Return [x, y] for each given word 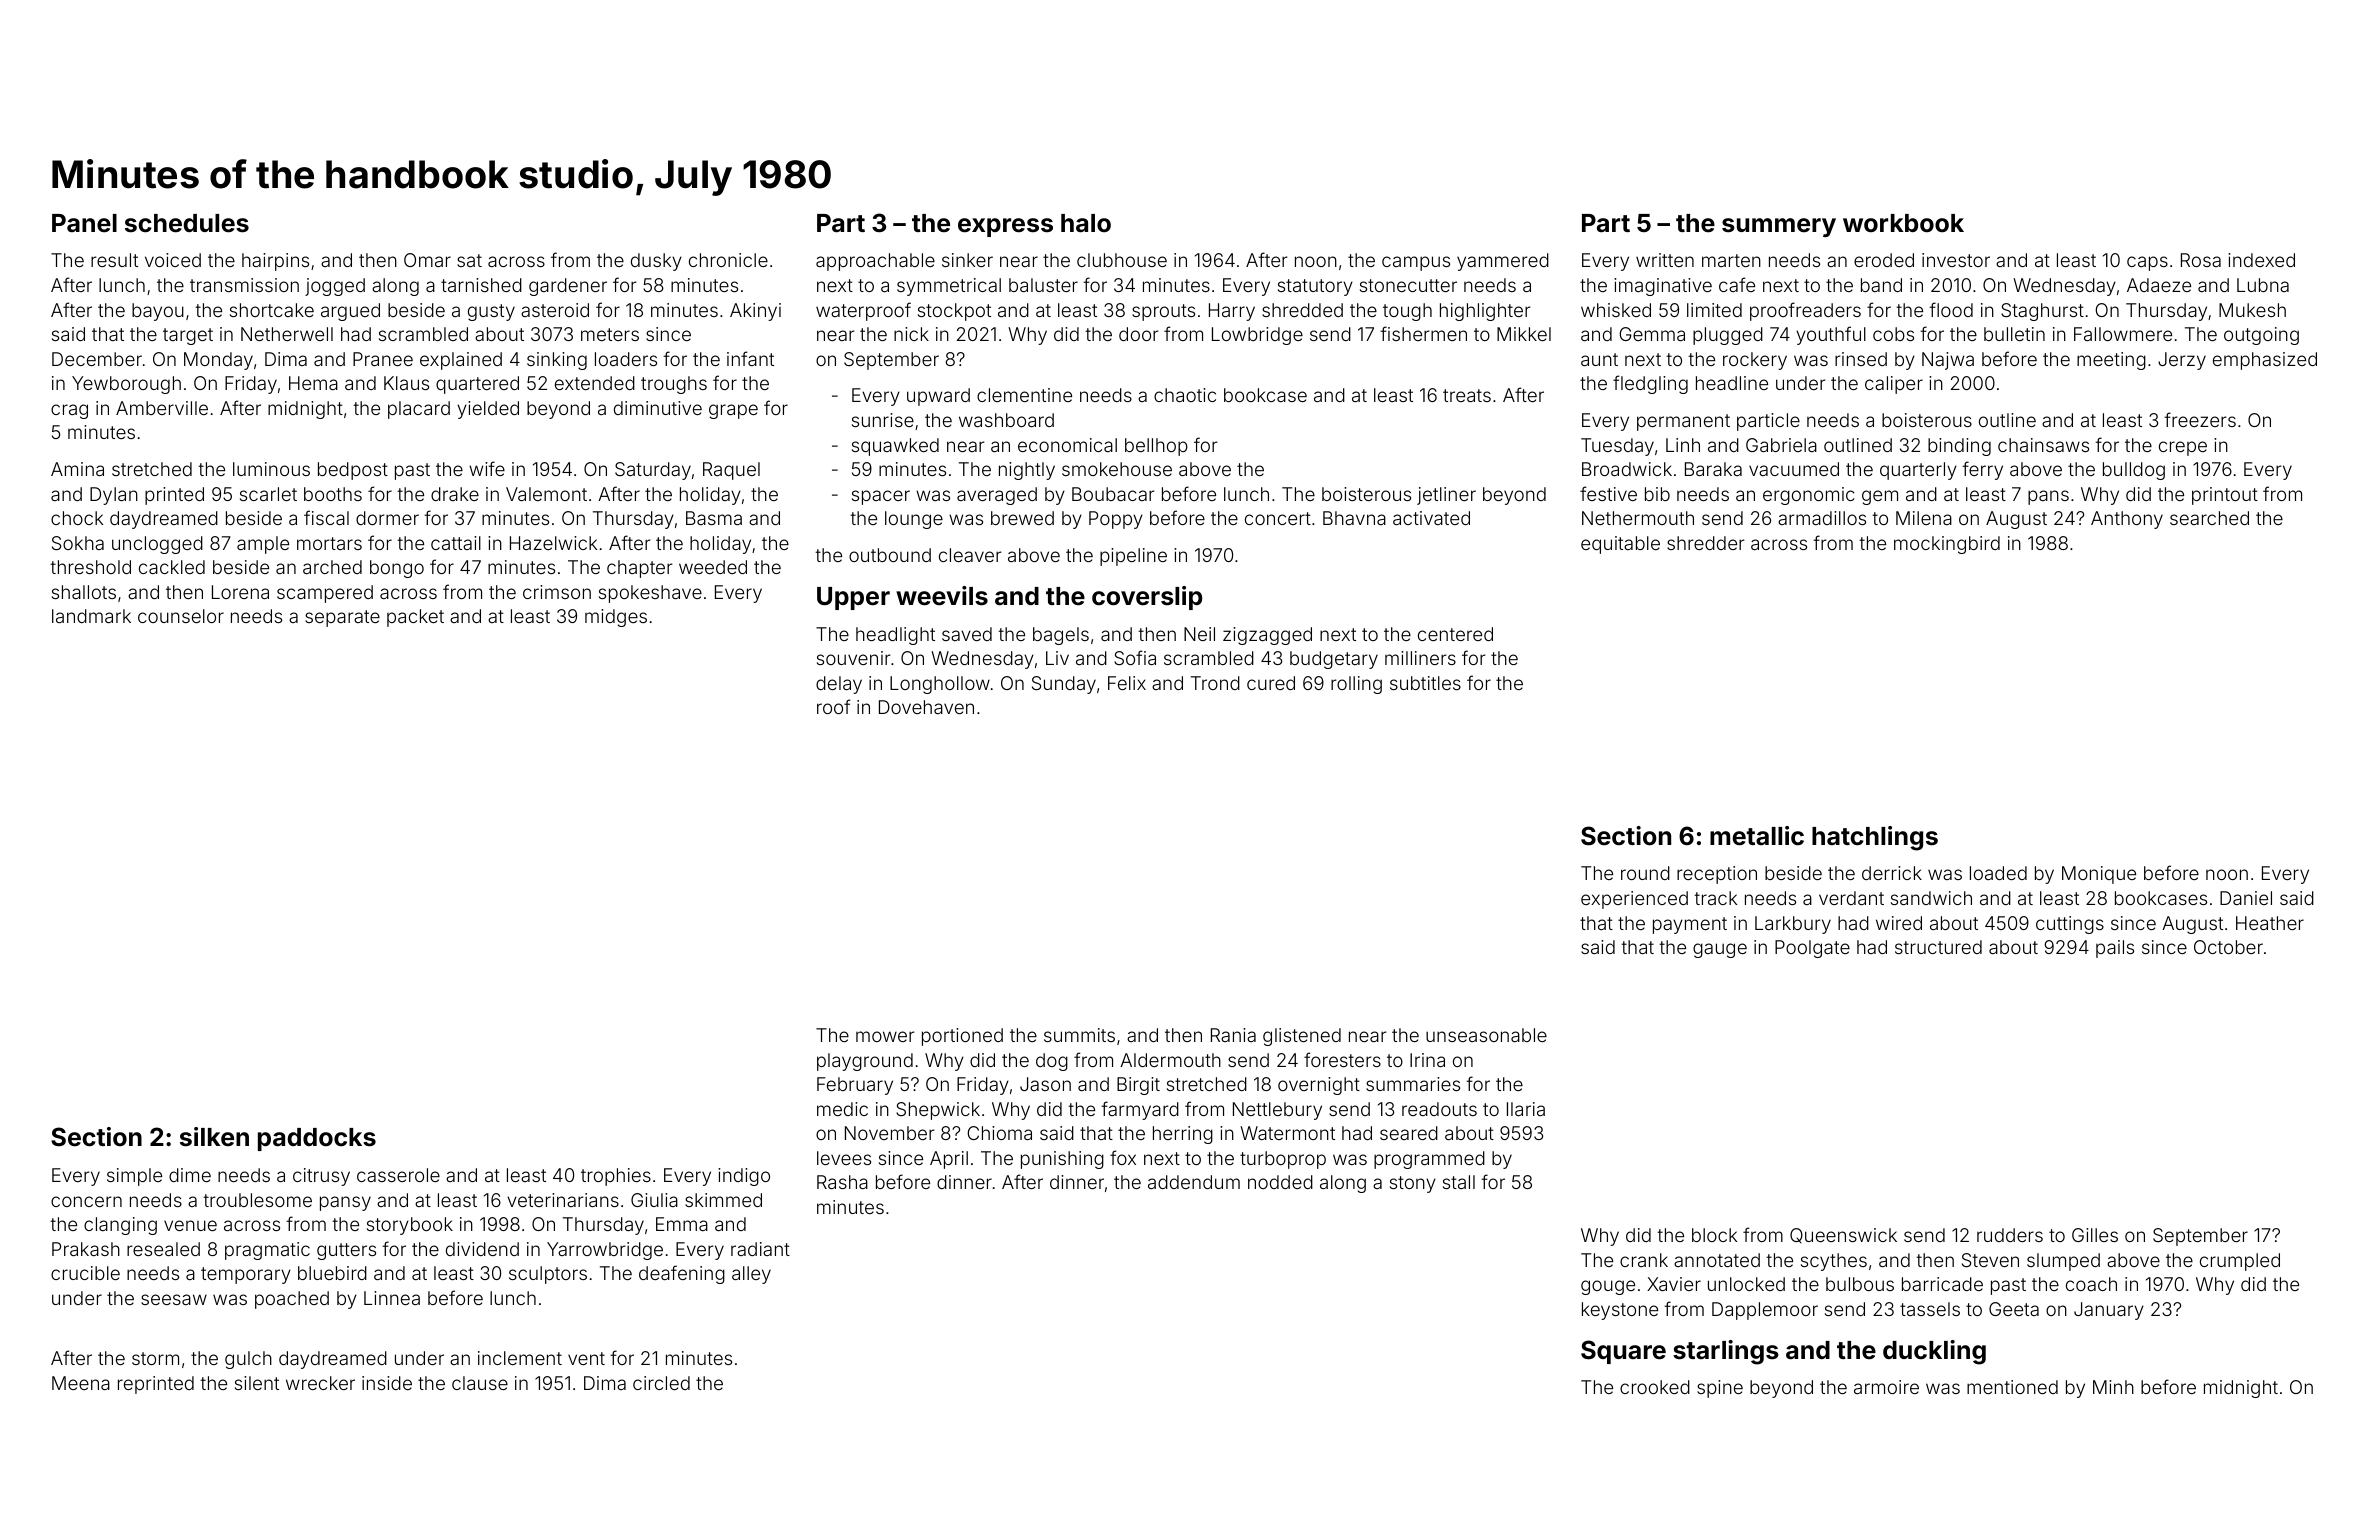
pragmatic [267, 1251]
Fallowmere [2123, 334]
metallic [1757, 836]
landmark [91, 616]
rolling [1356, 685]
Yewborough [126, 385]
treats [1467, 395]
